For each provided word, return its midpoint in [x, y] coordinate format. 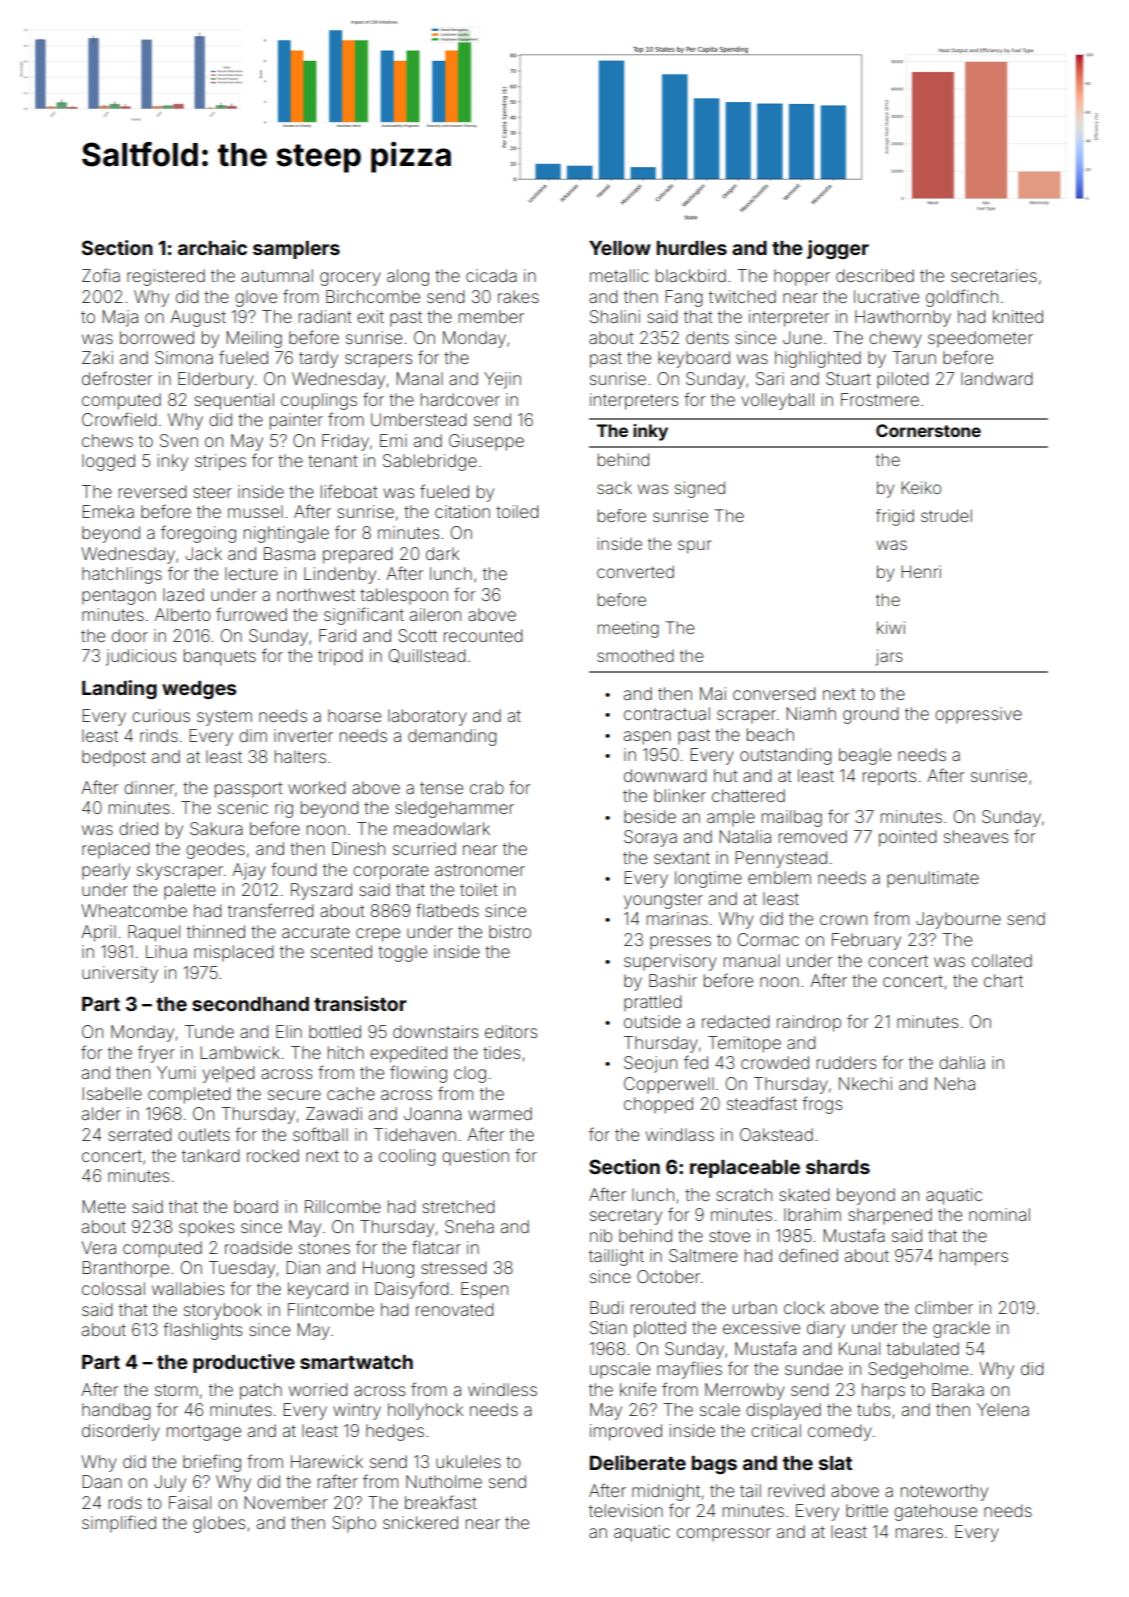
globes [219, 1524]
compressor [724, 1535]
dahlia [962, 1062]
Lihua [166, 951]
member [491, 316]
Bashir [673, 980]
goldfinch [962, 298]
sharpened [890, 1216]
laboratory [427, 717]
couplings [319, 401]
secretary [626, 1217]
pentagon [119, 597]
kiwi [891, 627]
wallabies [188, 1288]
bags [714, 1465]
